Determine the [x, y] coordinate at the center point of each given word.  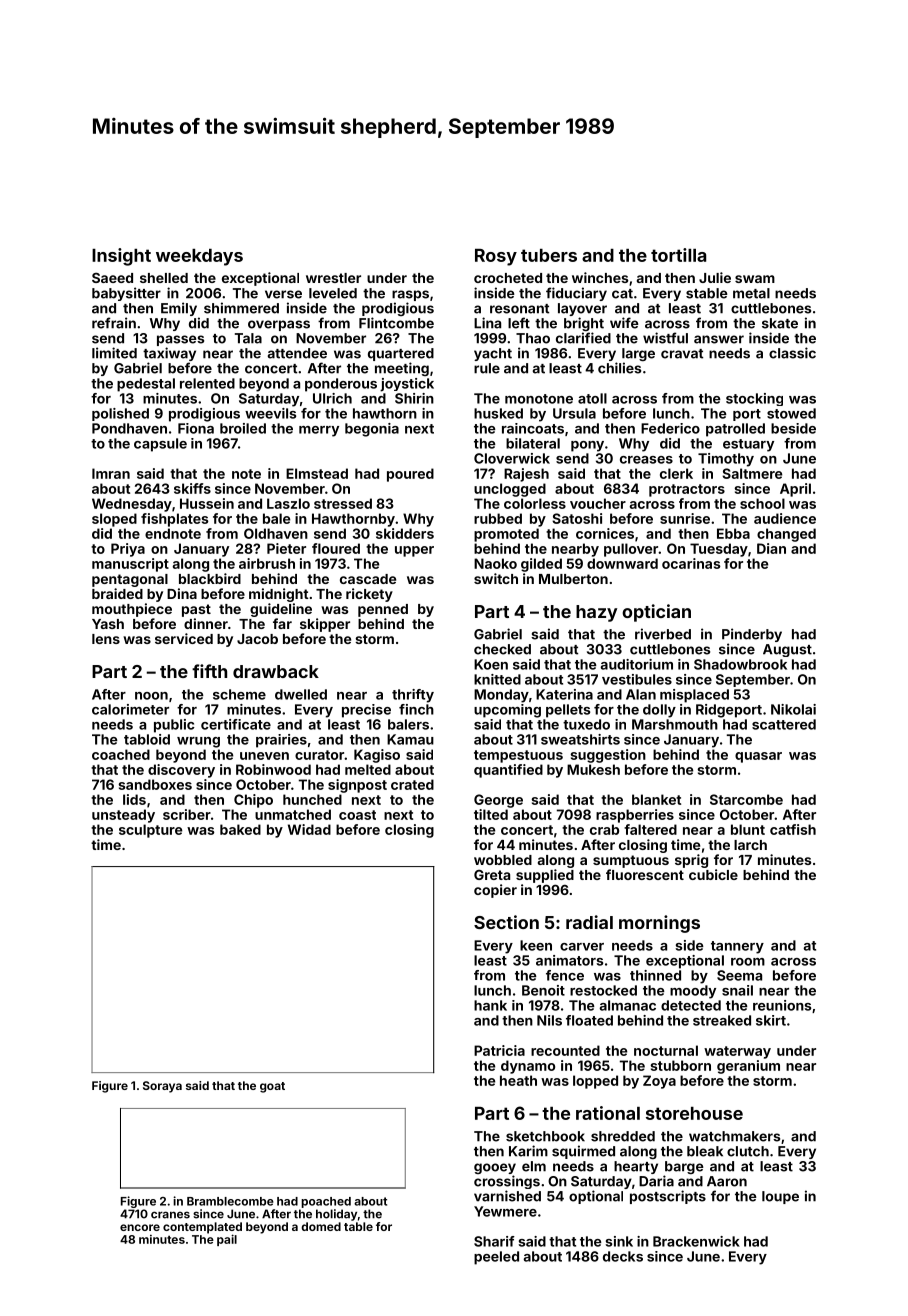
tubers [549, 255]
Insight [121, 257]
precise [366, 711]
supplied [545, 876]
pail [227, 1240]
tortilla [678, 255]
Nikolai [793, 709]
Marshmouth [675, 724]
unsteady [123, 816]
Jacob [257, 639]
